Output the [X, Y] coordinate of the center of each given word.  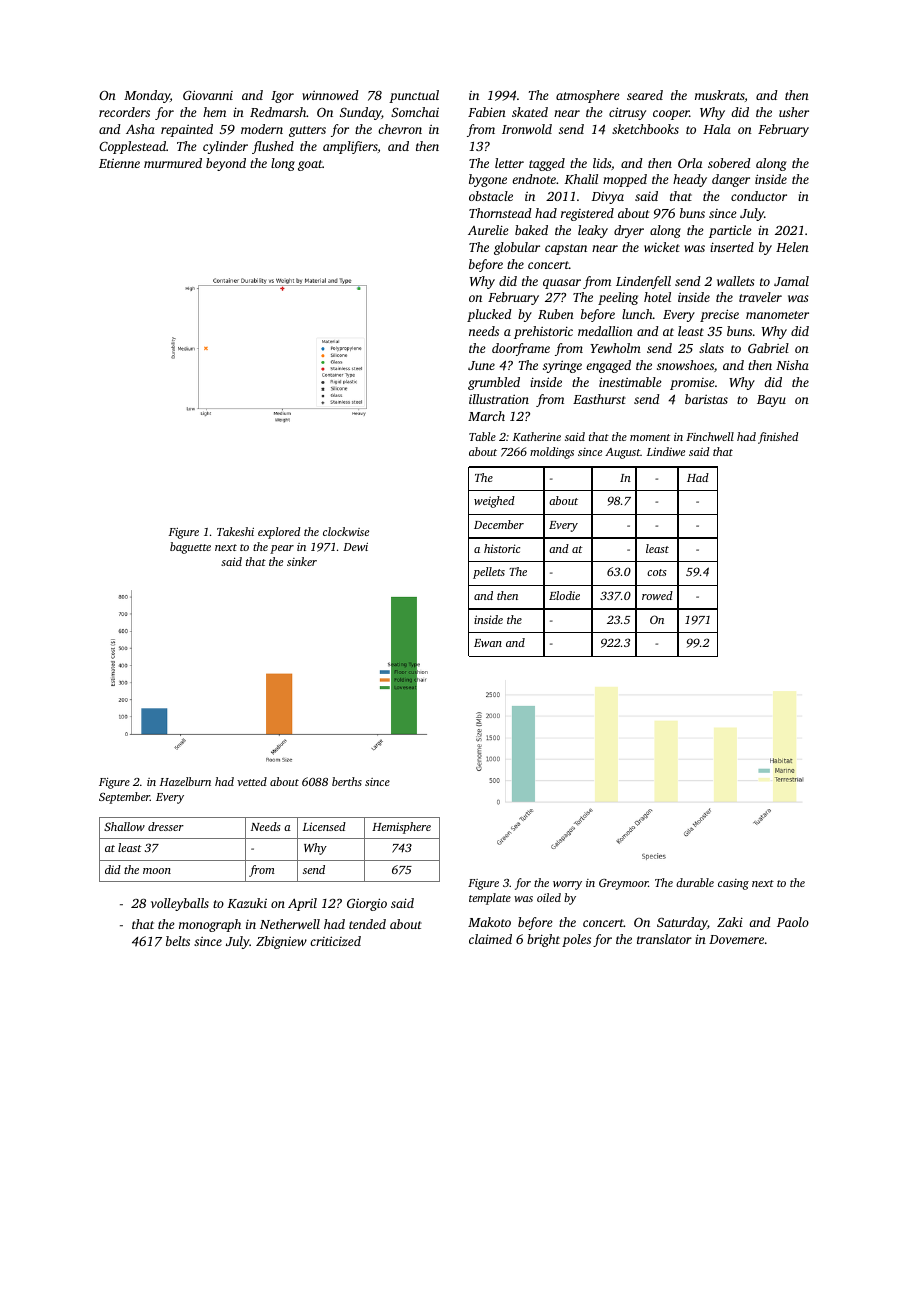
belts [178, 941]
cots [657, 572]
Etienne [119, 163]
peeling [618, 298]
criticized [335, 941]
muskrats [720, 95]
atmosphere [588, 96]
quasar [562, 284]
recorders [124, 112]
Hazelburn [185, 781]
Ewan [488, 643]
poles [576, 940]
